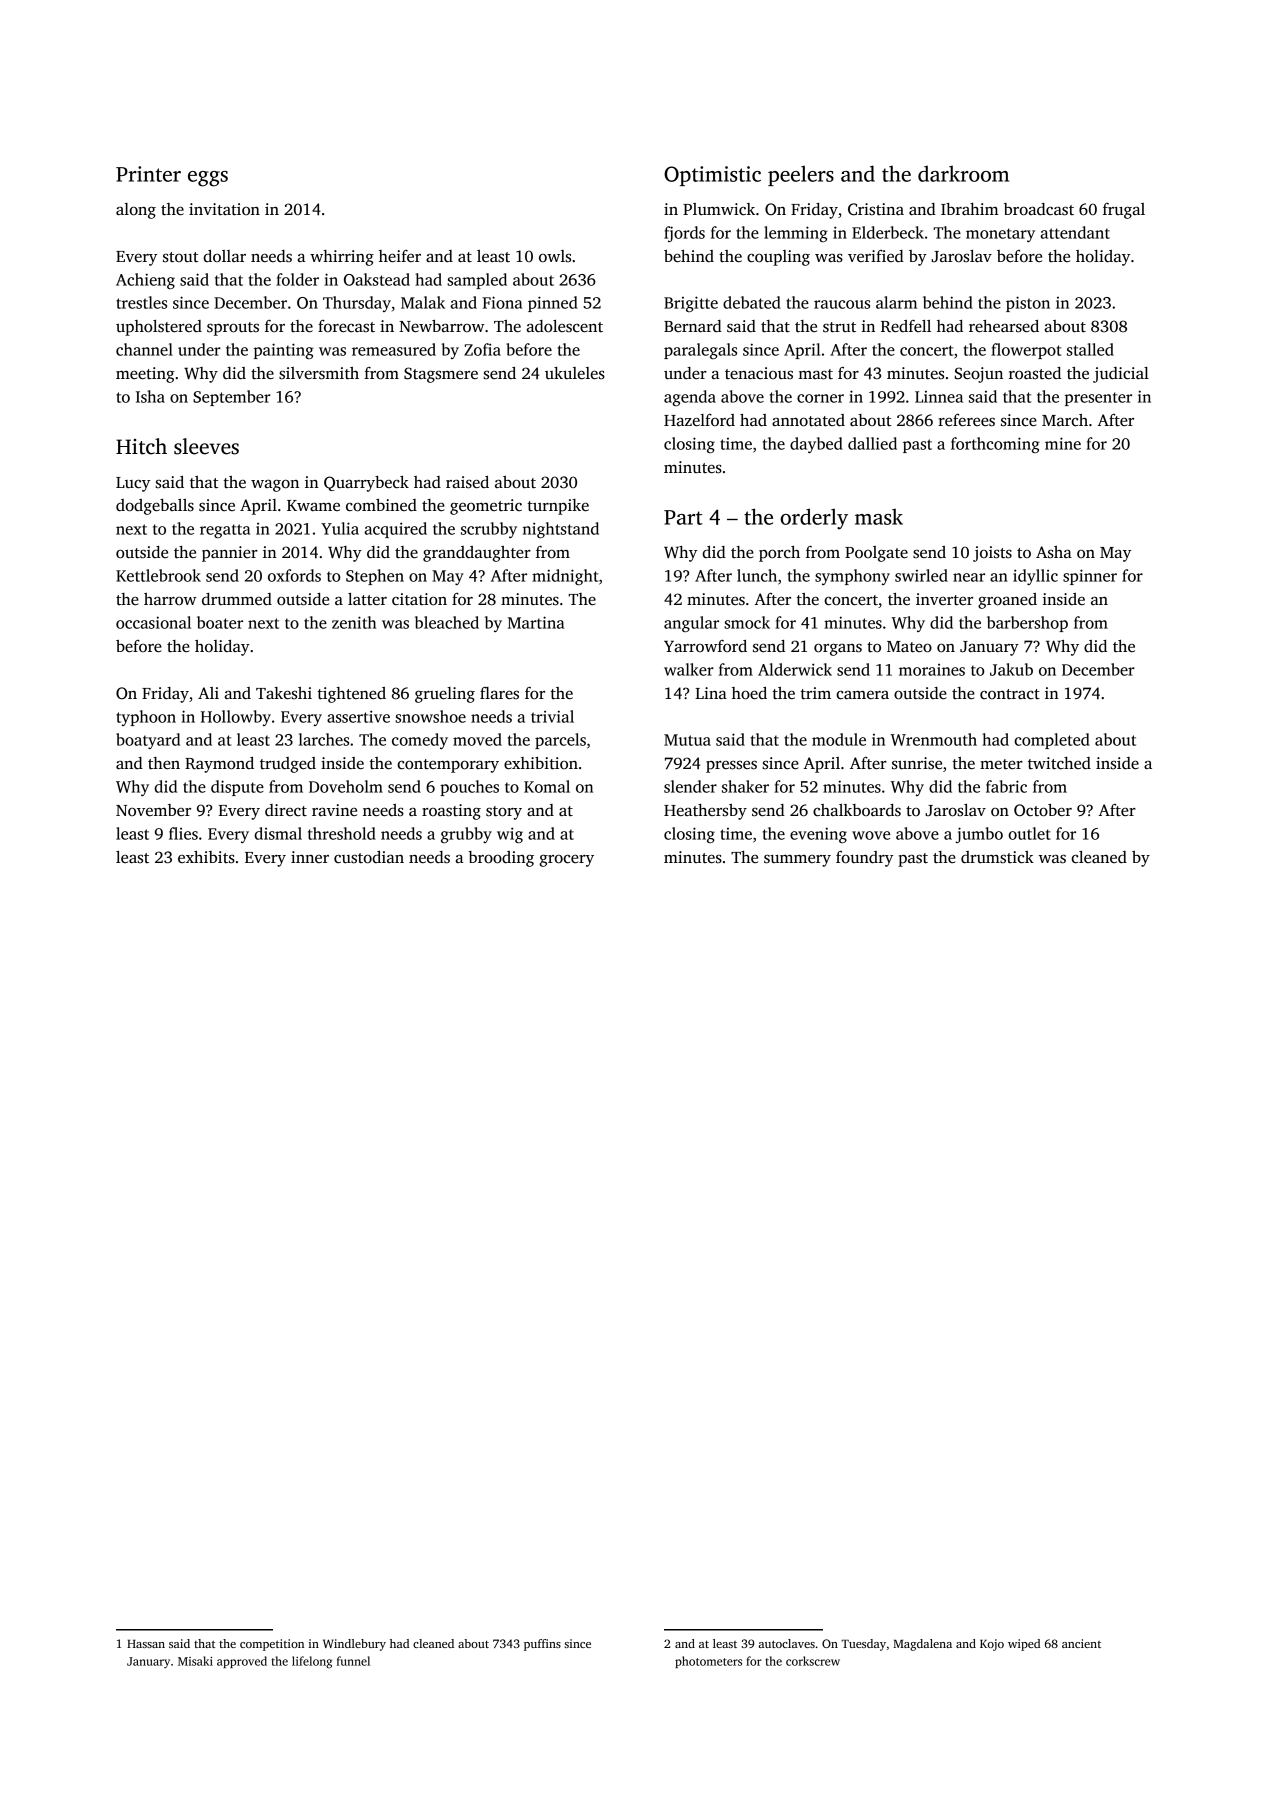 The width and height of the document is (1269, 1794). I want to click on Windlebury, so click(354, 1645).
